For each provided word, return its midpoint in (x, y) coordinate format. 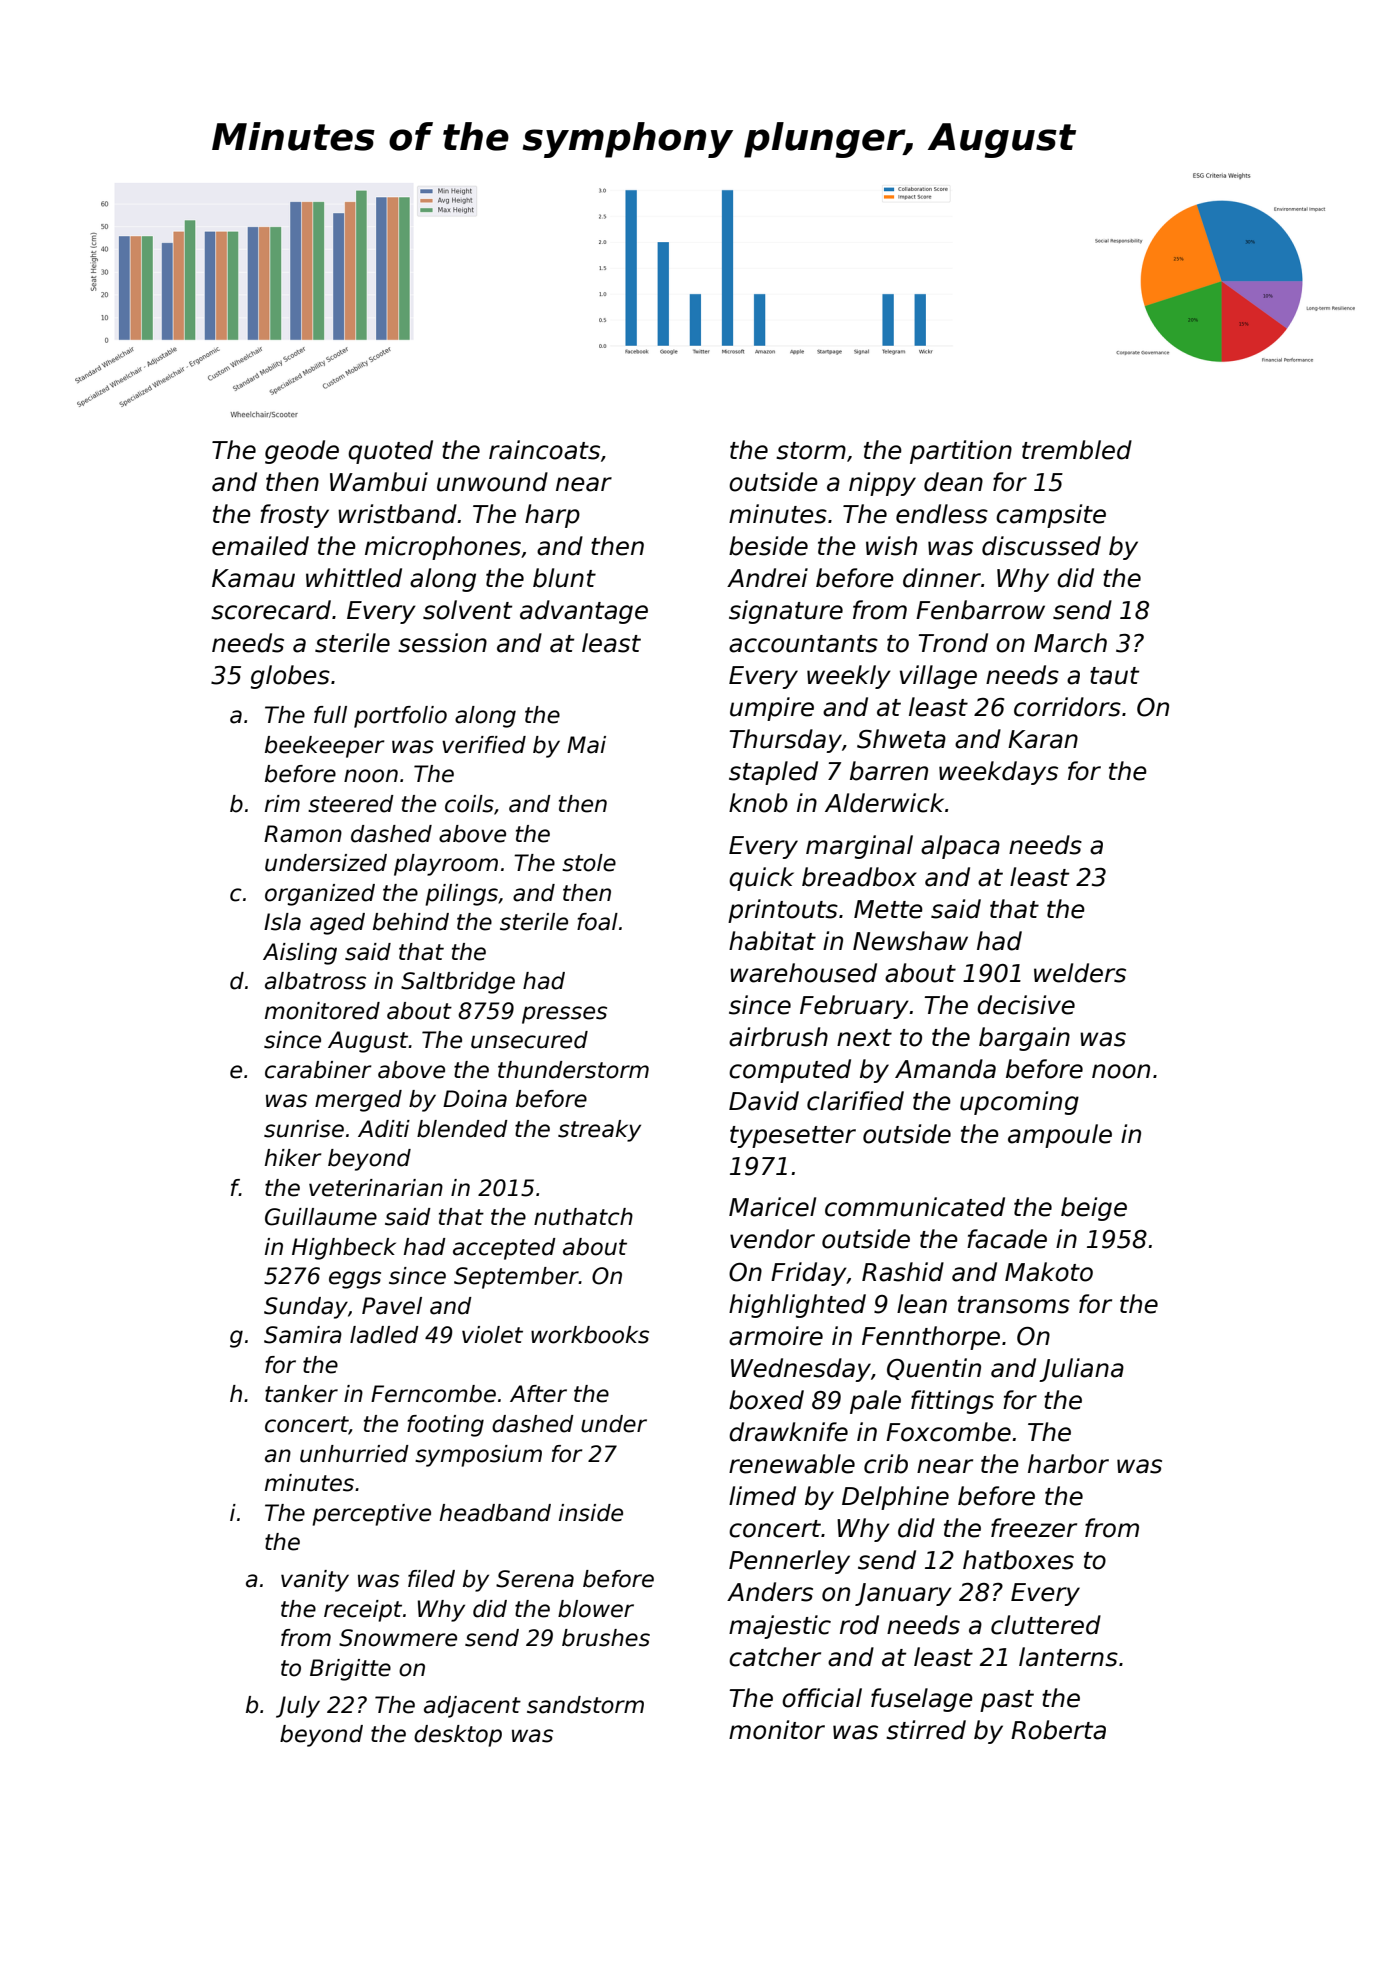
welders (1080, 973)
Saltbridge (458, 983)
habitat (772, 941)
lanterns (1068, 1657)
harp (552, 516)
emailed (260, 546)
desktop (458, 1736)
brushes (606, 1638)
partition (961, 452)
